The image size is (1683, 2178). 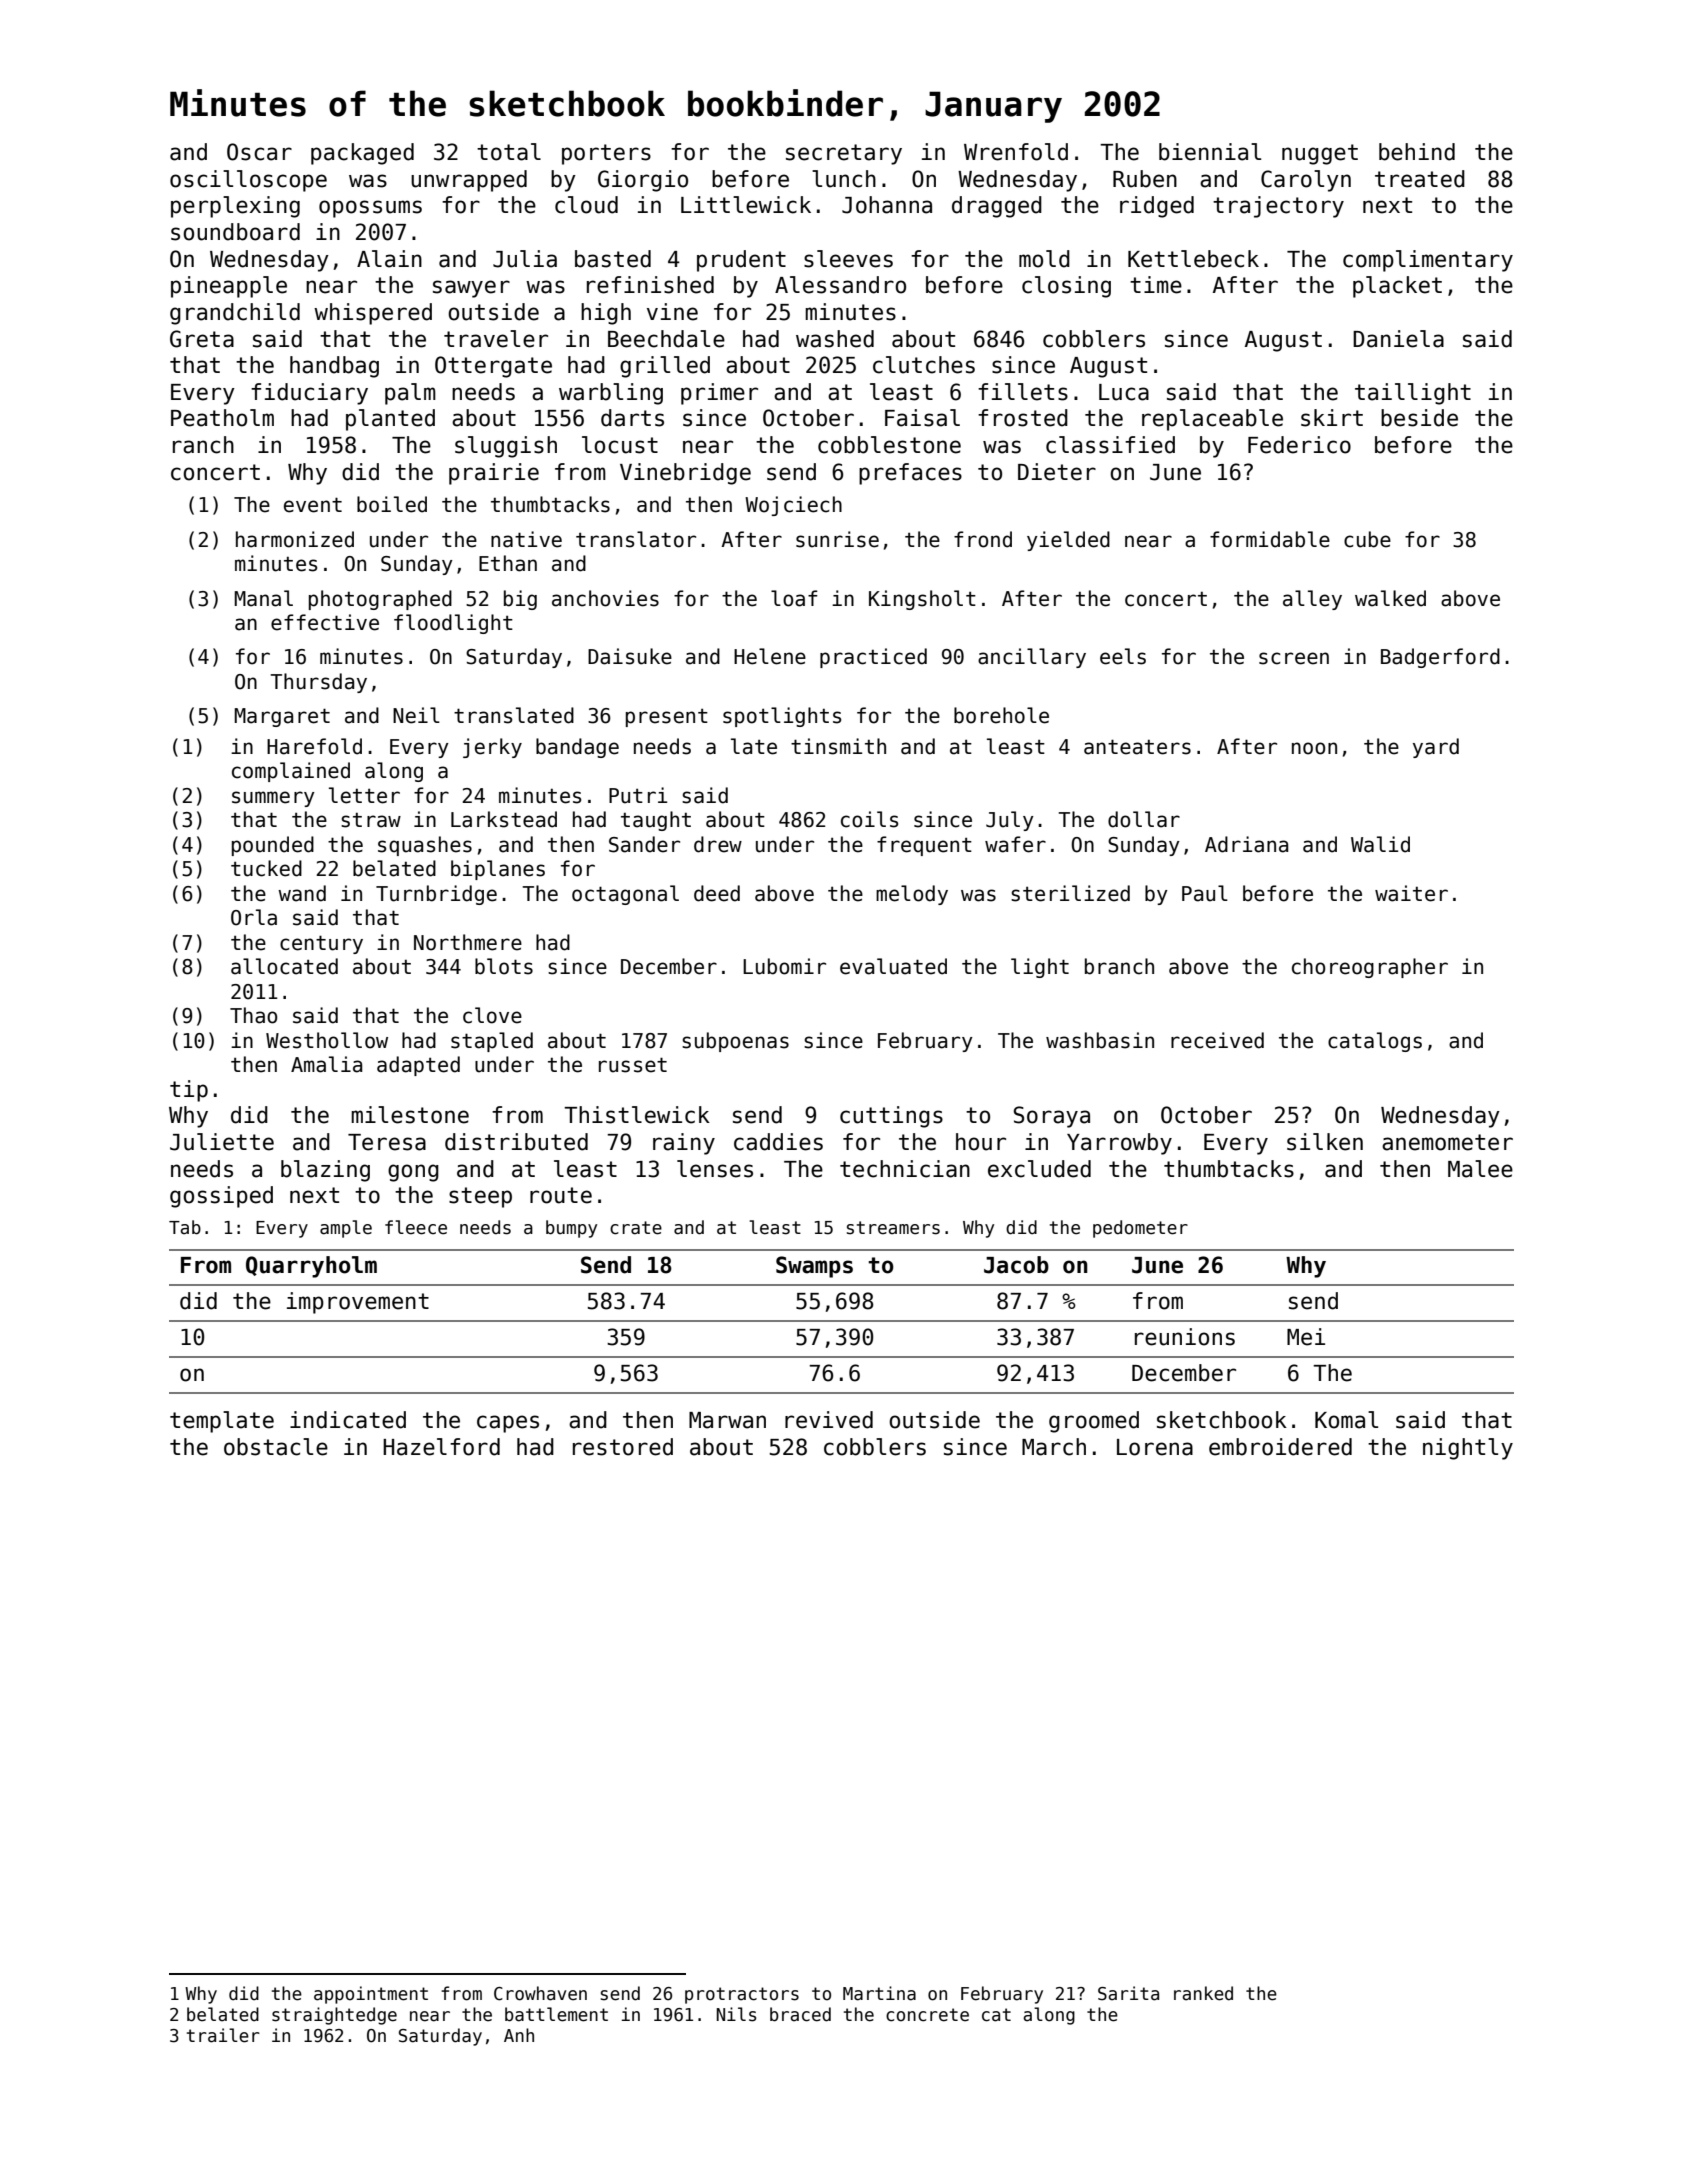 What do you see at coordinates (509, 152) in the screenshot?
I see `total` at bounding box center [509, 152].
